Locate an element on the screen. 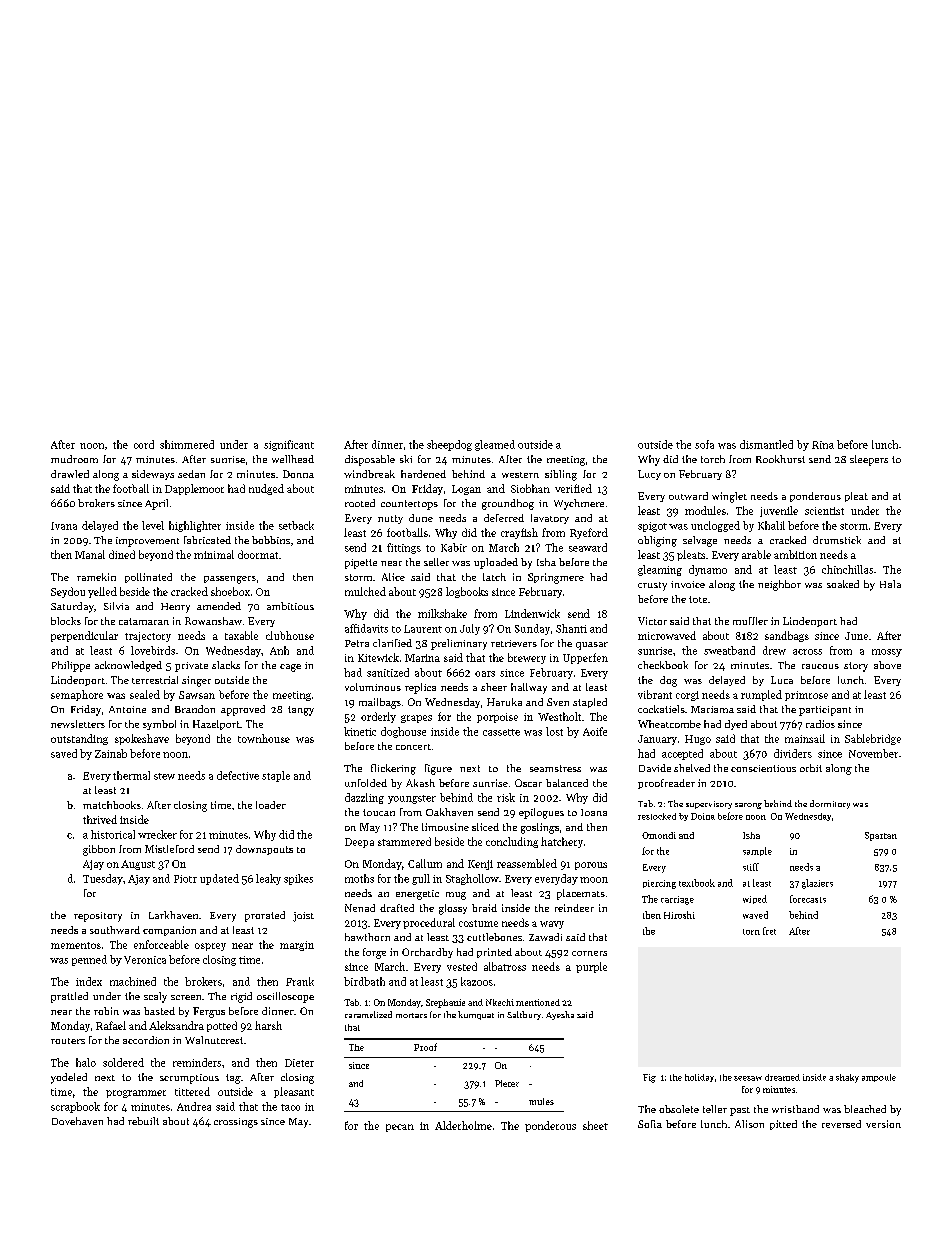 The height and width of the screenshot is (1233, 952). sample is located at coordinates (757, 851).
